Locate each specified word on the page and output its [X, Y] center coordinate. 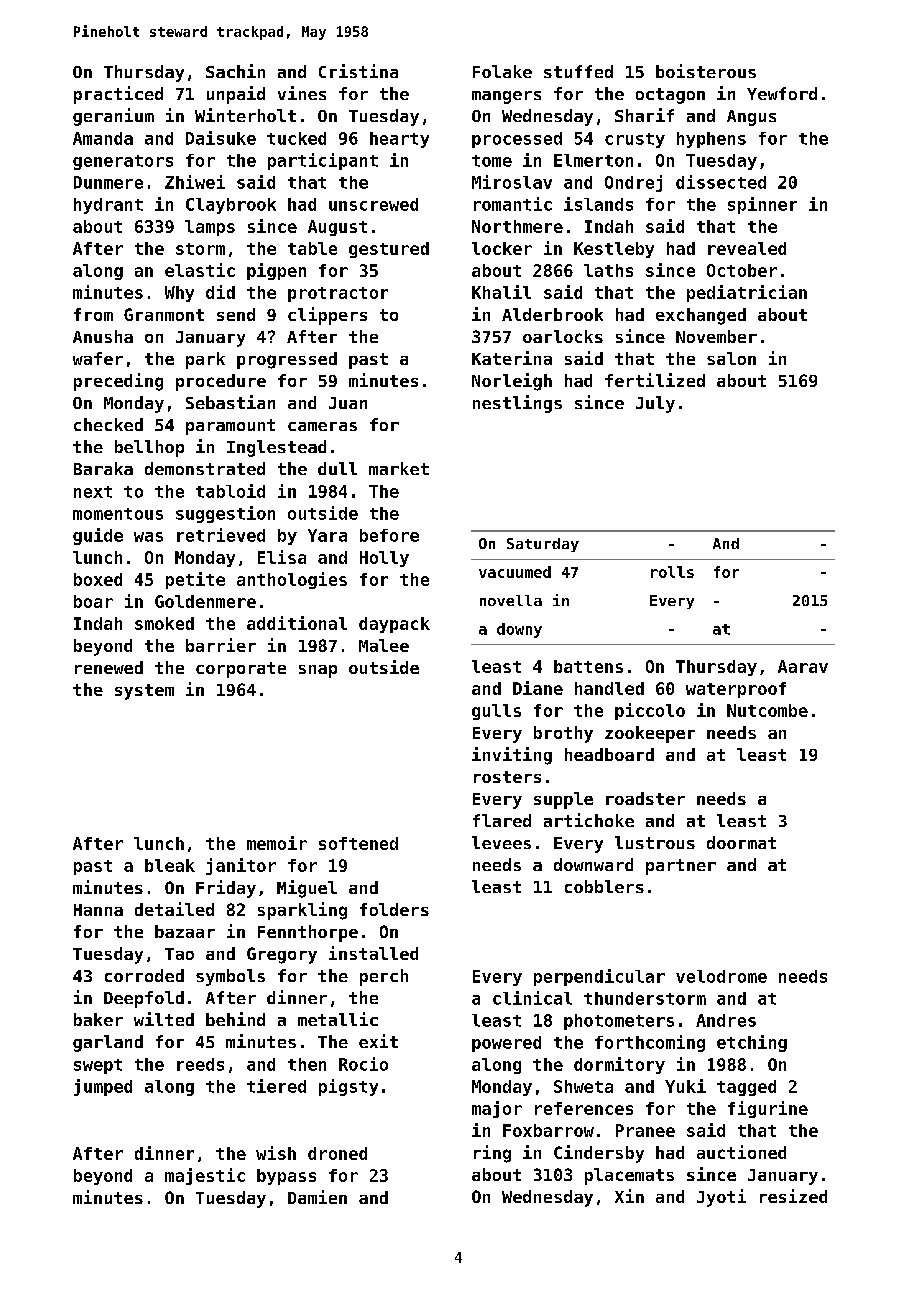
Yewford [782, 93]
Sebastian [230, 402]
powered [506, 1044]
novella [511, 600]
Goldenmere [205, 601]
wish [276, 1153]
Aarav [803, 666]
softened [358, 843]
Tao [179, 954]
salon [731, 358]
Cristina [358, 71]
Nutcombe [767, 710]
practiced [118, 95]
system [144, 692]
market [399, 468]
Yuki [685, 1086]
